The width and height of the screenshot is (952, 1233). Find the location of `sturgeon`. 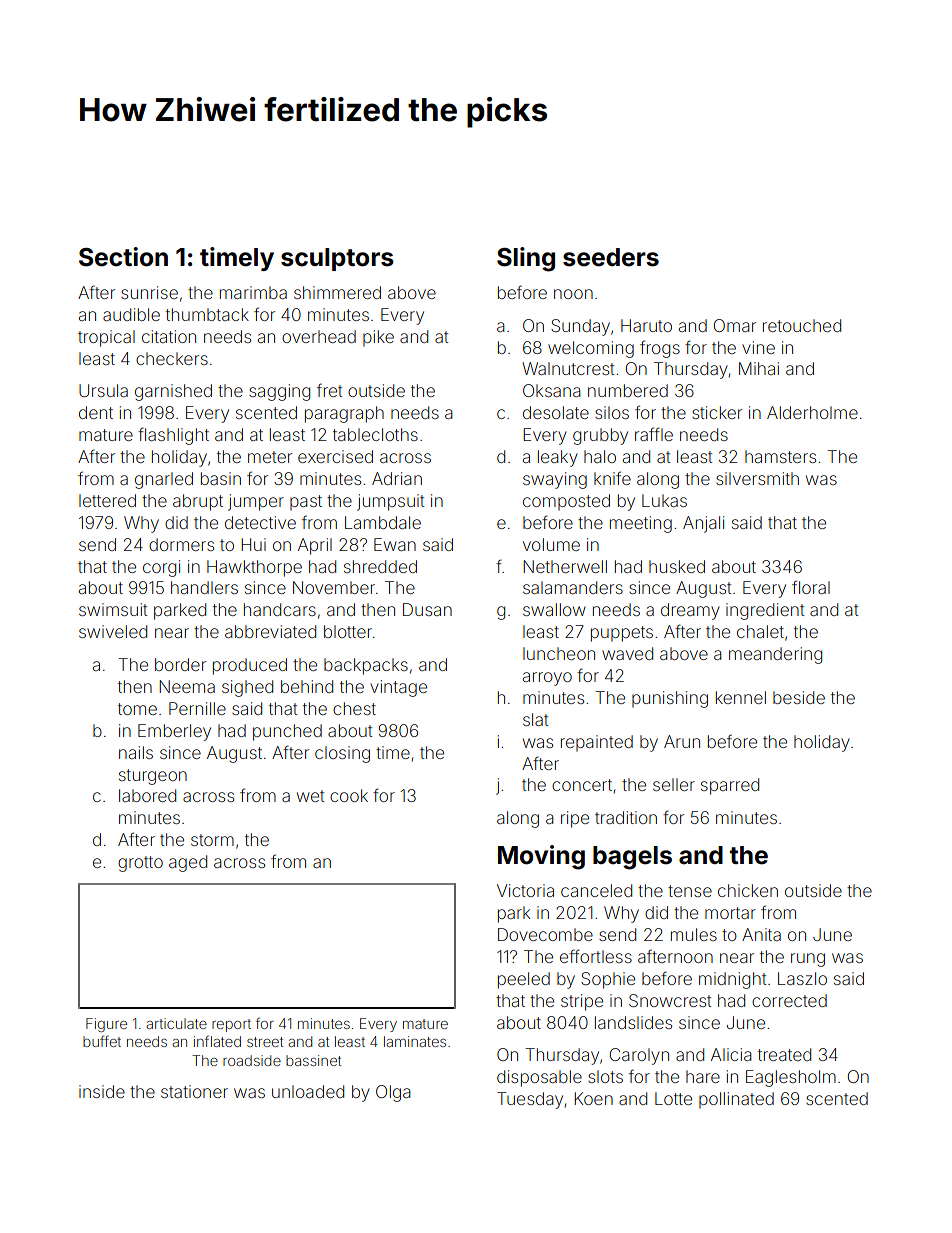

sturgeon is located at coordinates (153, 777).
